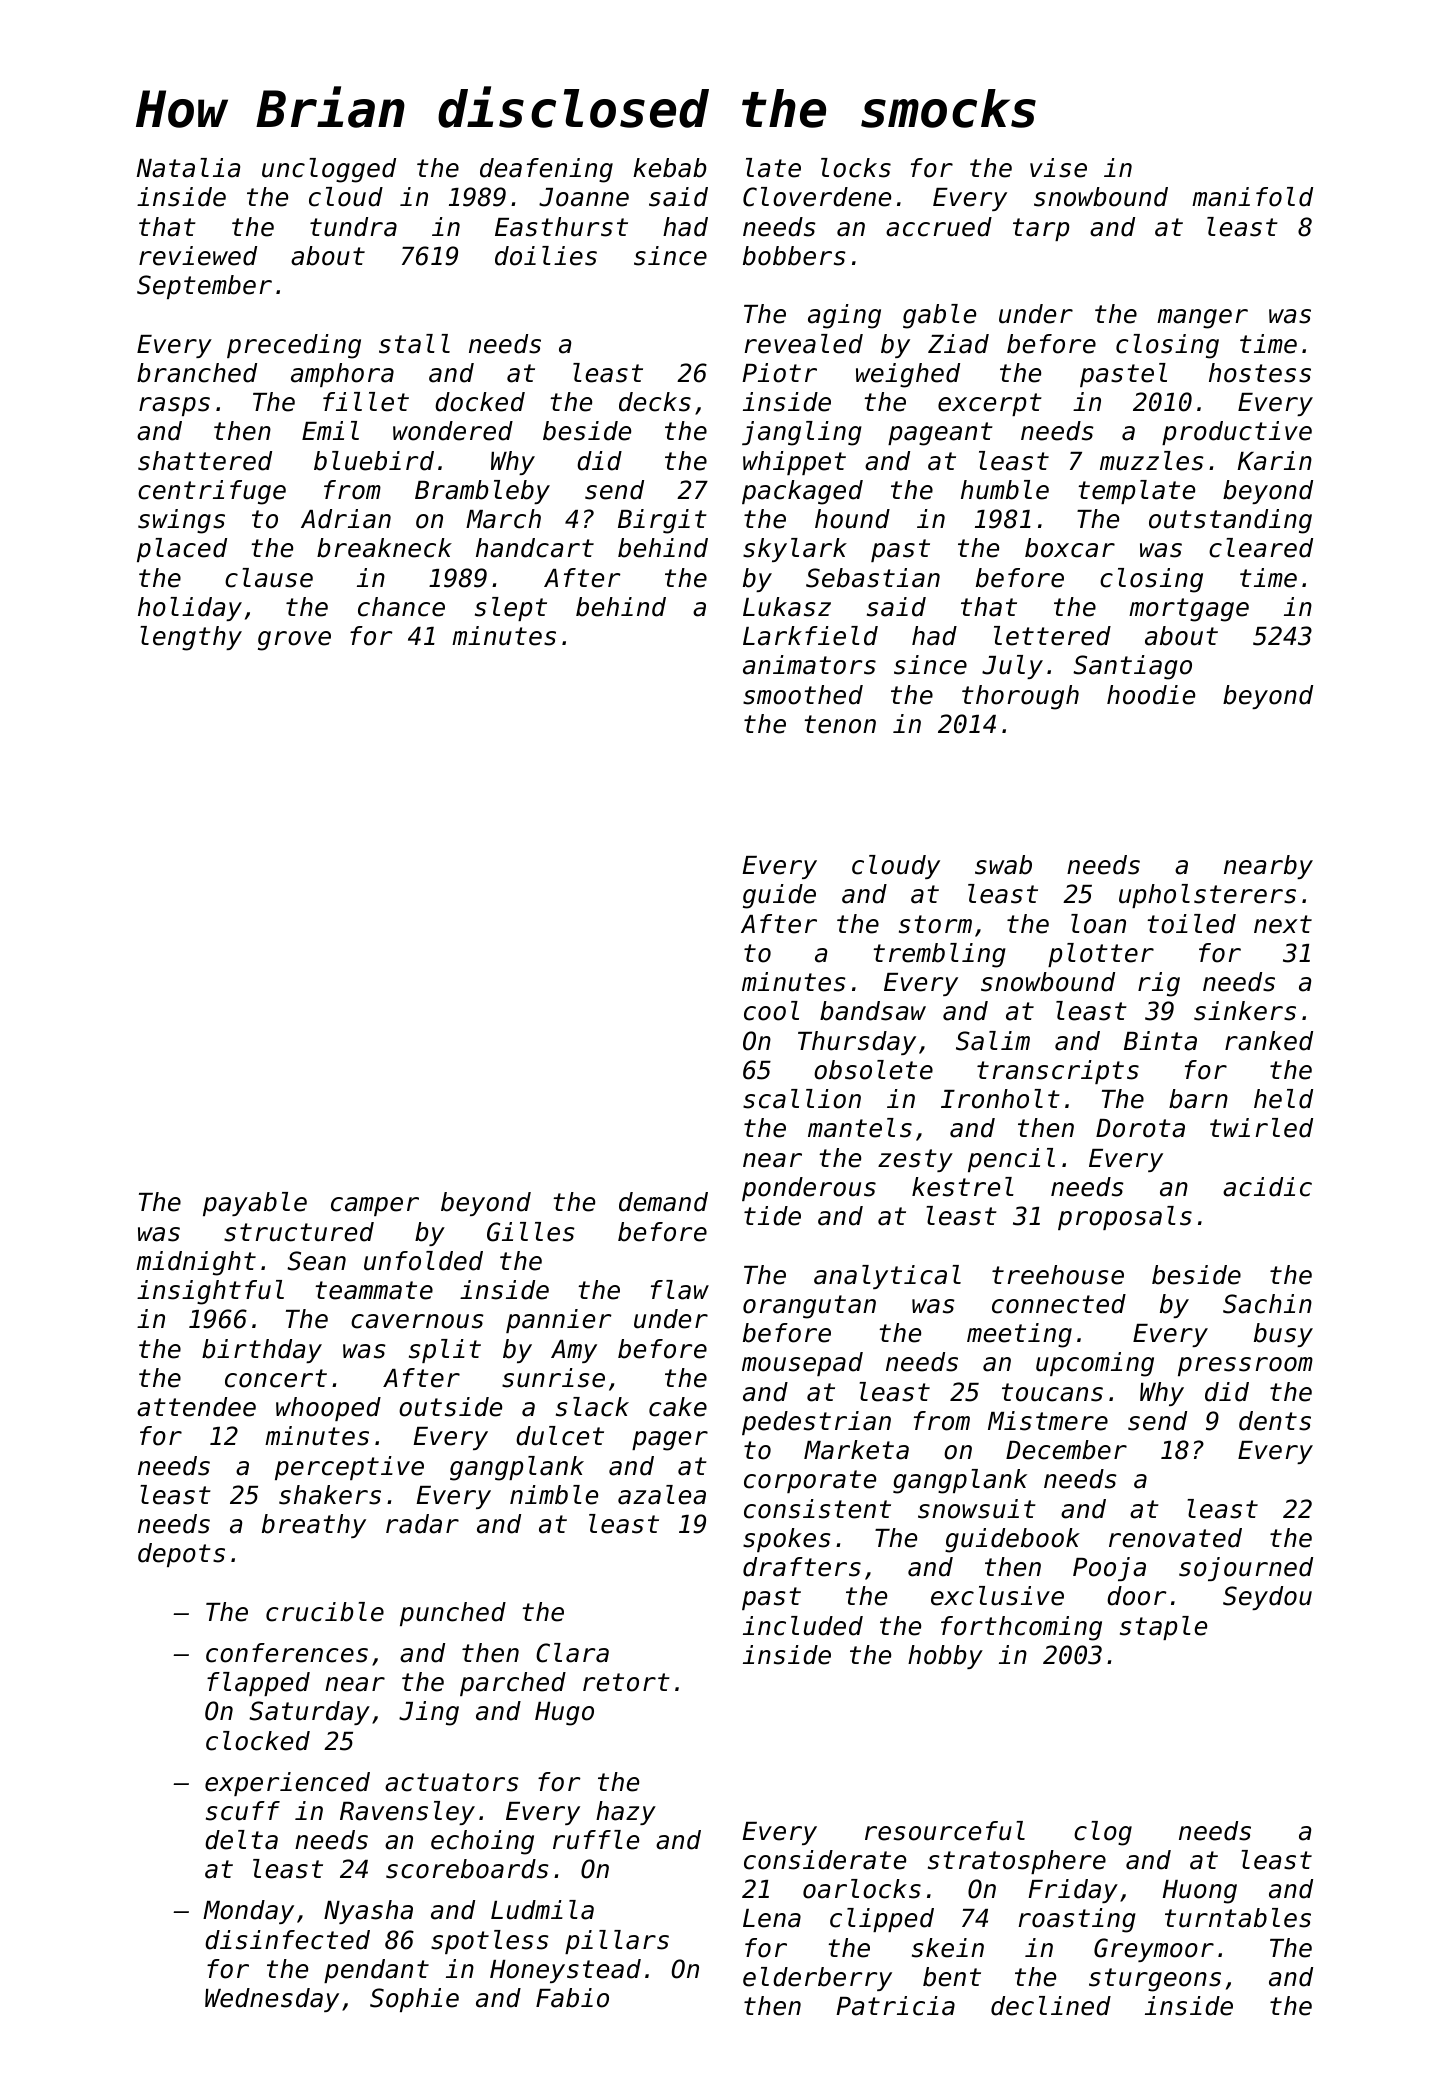 This image has width=1450, height=2100. What do you see at coordinates (802, 1364) in the image?
I see `mousepad` at bounding box center [802, 1364].
